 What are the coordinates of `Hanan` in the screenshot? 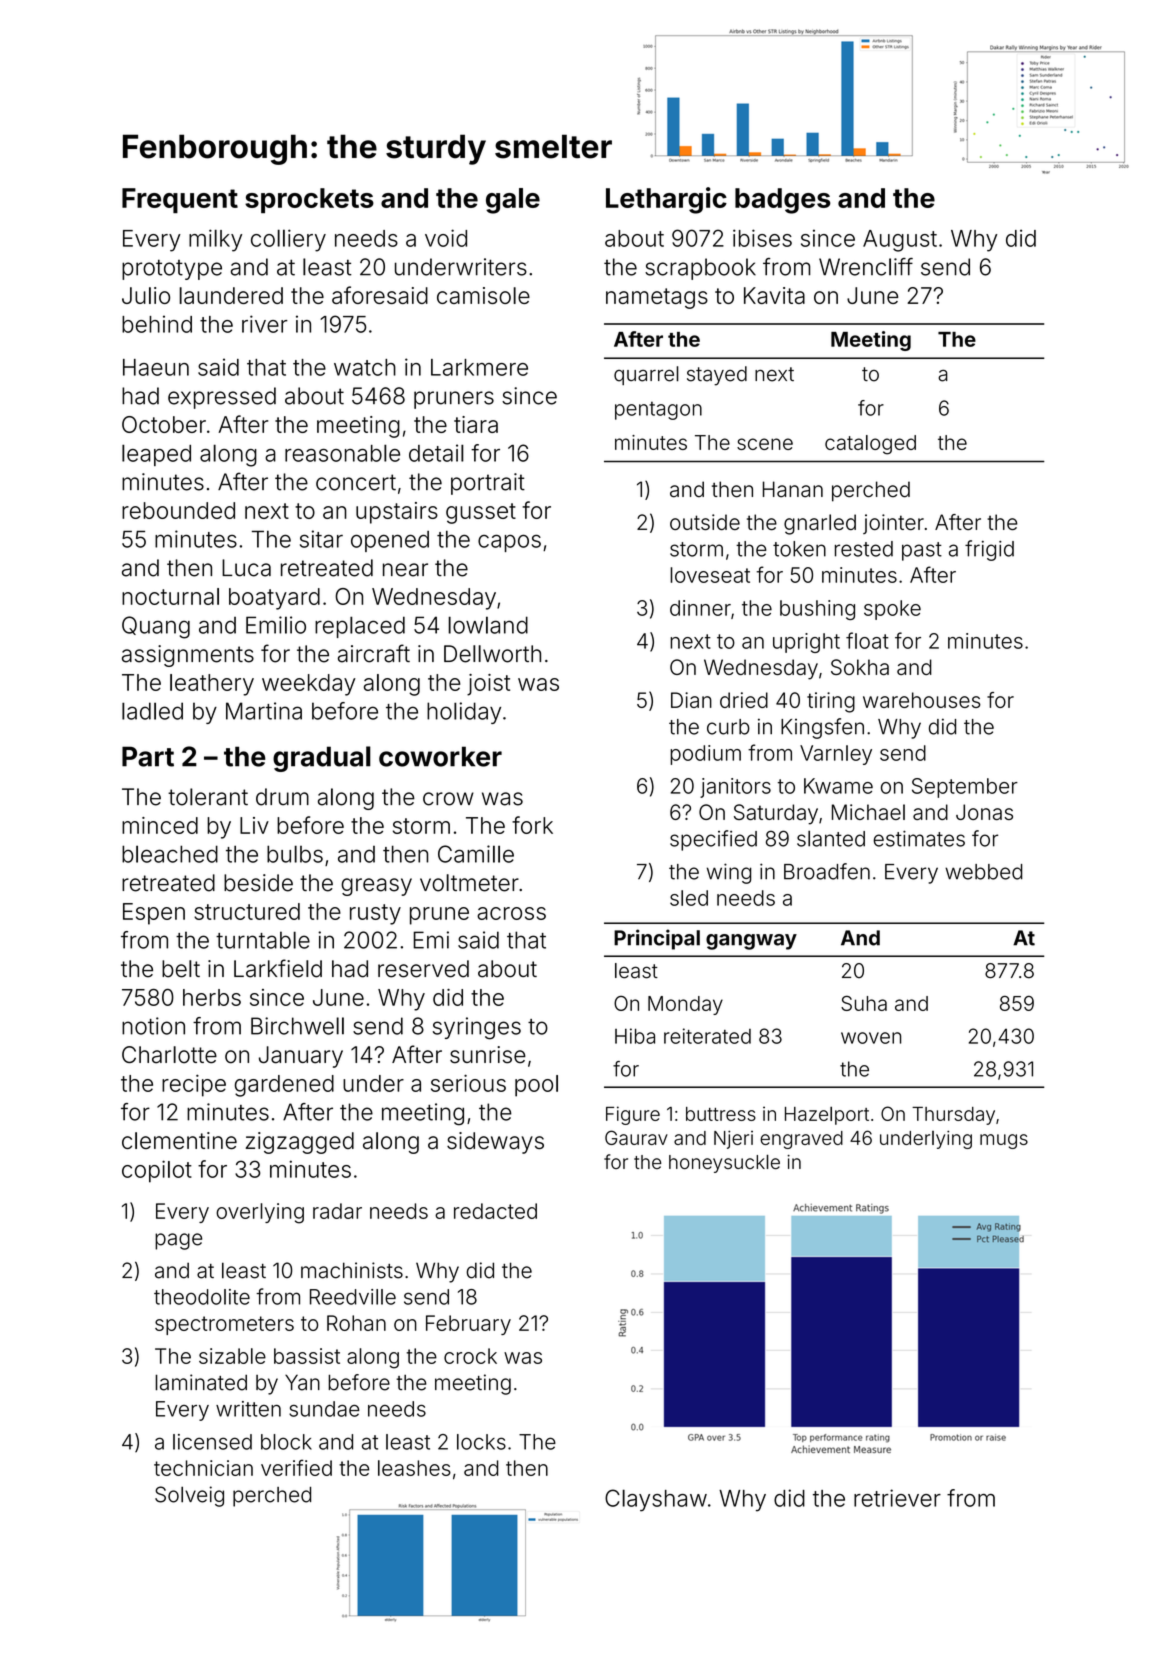 It's located at (793, 489).
